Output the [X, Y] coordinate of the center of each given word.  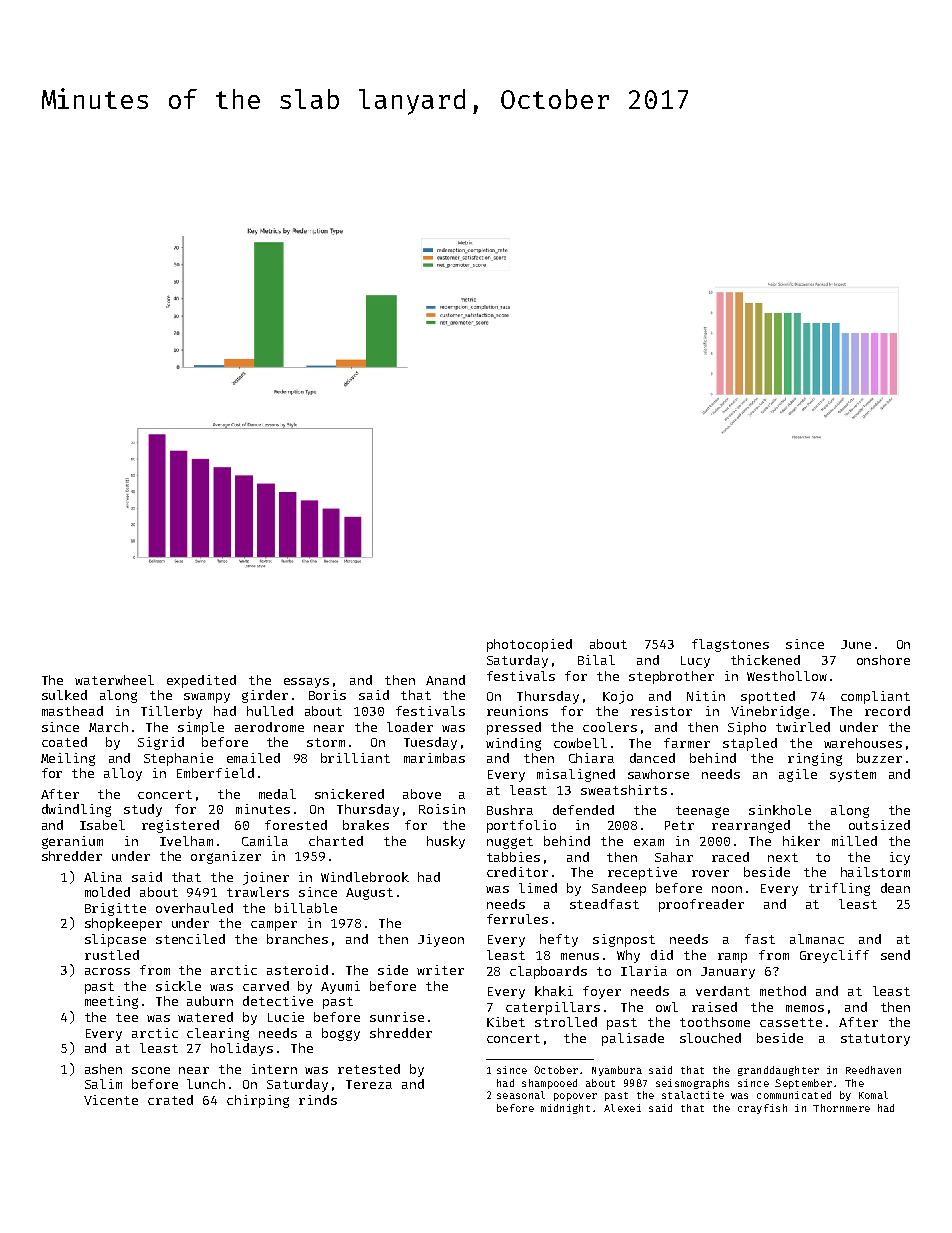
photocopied [529, 645]
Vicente [111, 1100]
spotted [768, 697]
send [895, 955]
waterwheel [114, 680]
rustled [112, 955]
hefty [559, 940]
